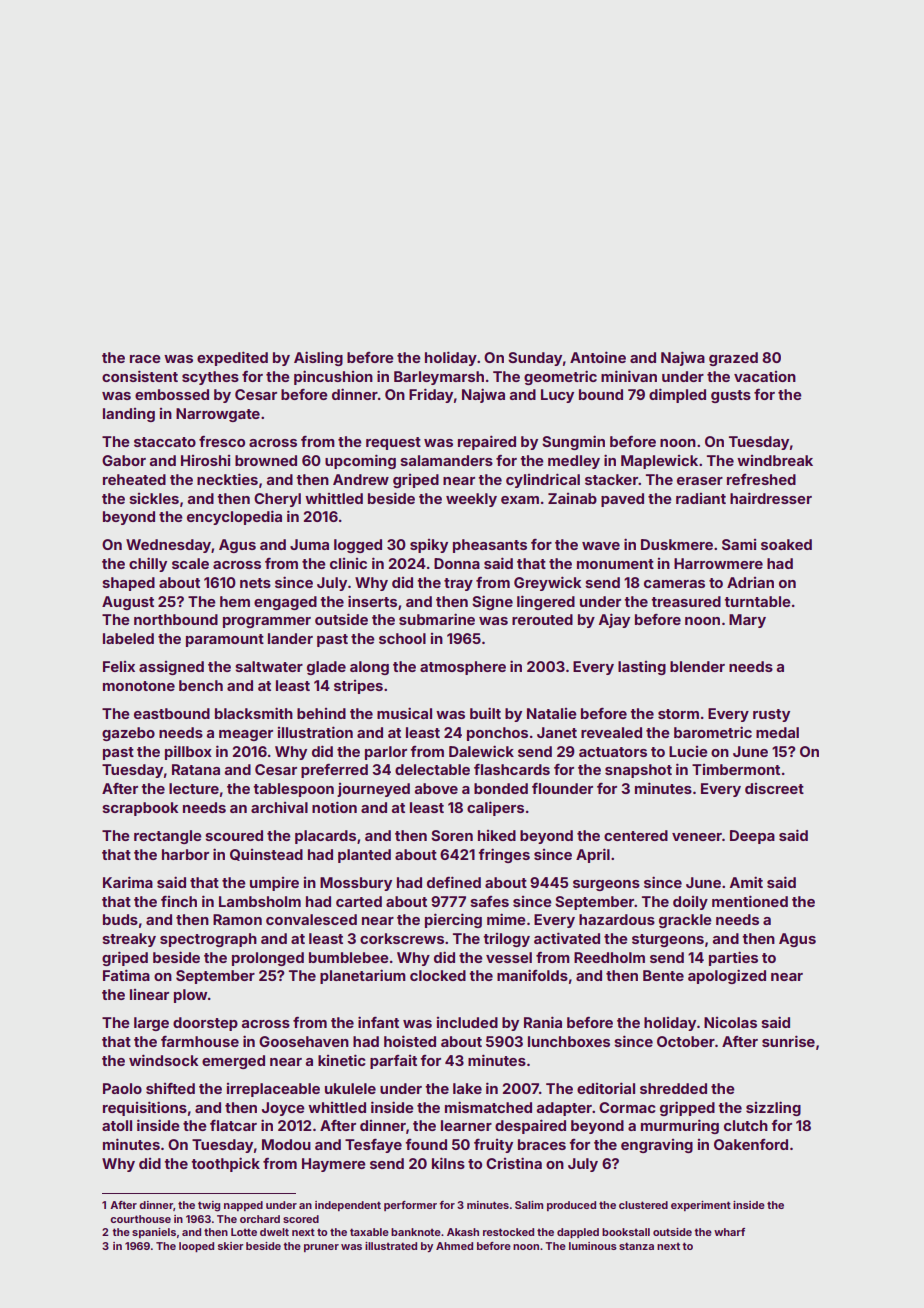 This document has height=1308, width=924. Describe the element at coordinates (128, 734) in the document. I see `gazebo` at that location.
